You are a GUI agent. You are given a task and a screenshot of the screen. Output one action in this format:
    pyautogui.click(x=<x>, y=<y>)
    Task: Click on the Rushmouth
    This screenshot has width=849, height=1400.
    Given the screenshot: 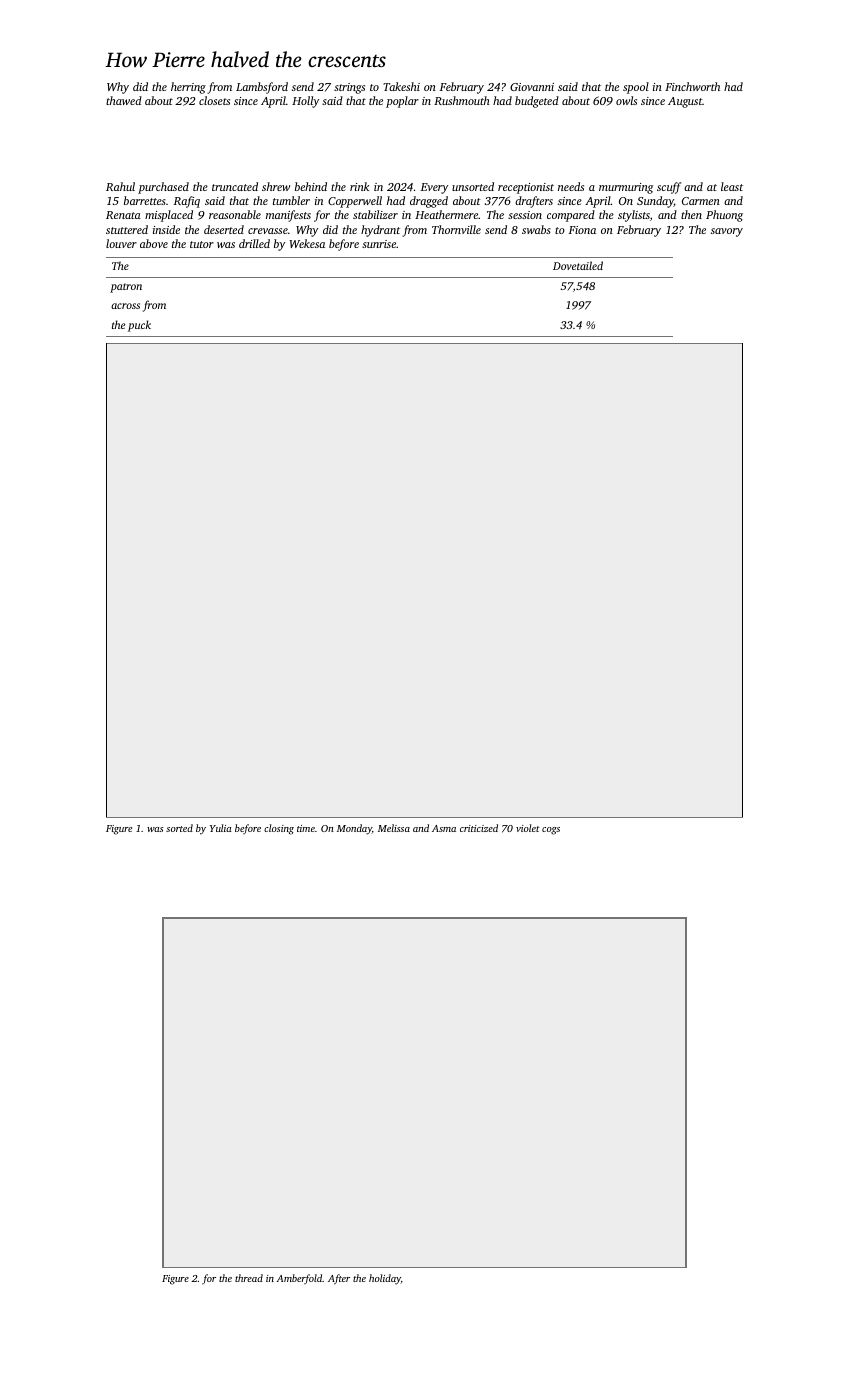 What is the action you would take?
    pyautogui.click(x=462, y=100)
